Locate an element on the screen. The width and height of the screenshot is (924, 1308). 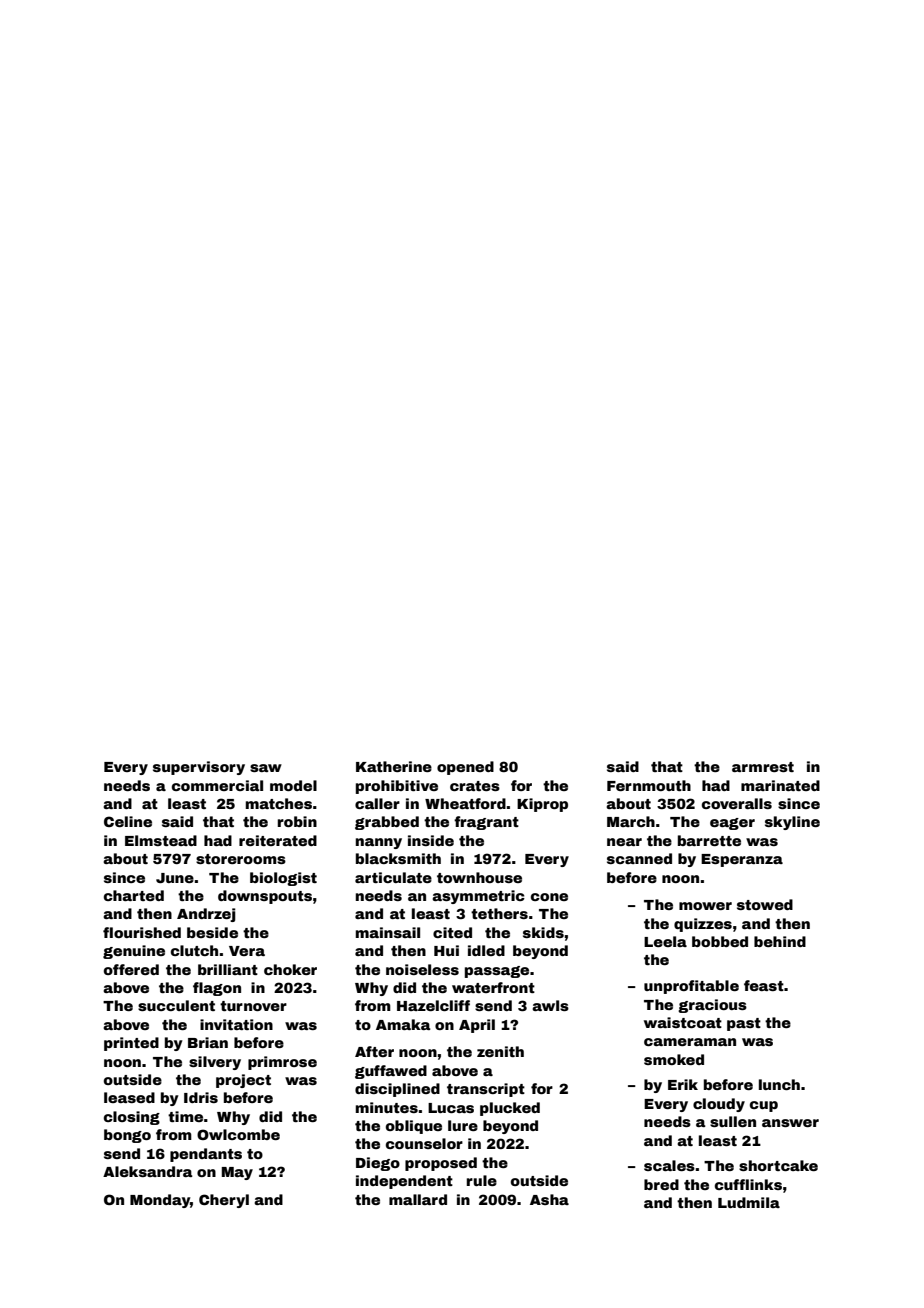
marinated is located at coordinates (780, 785).
